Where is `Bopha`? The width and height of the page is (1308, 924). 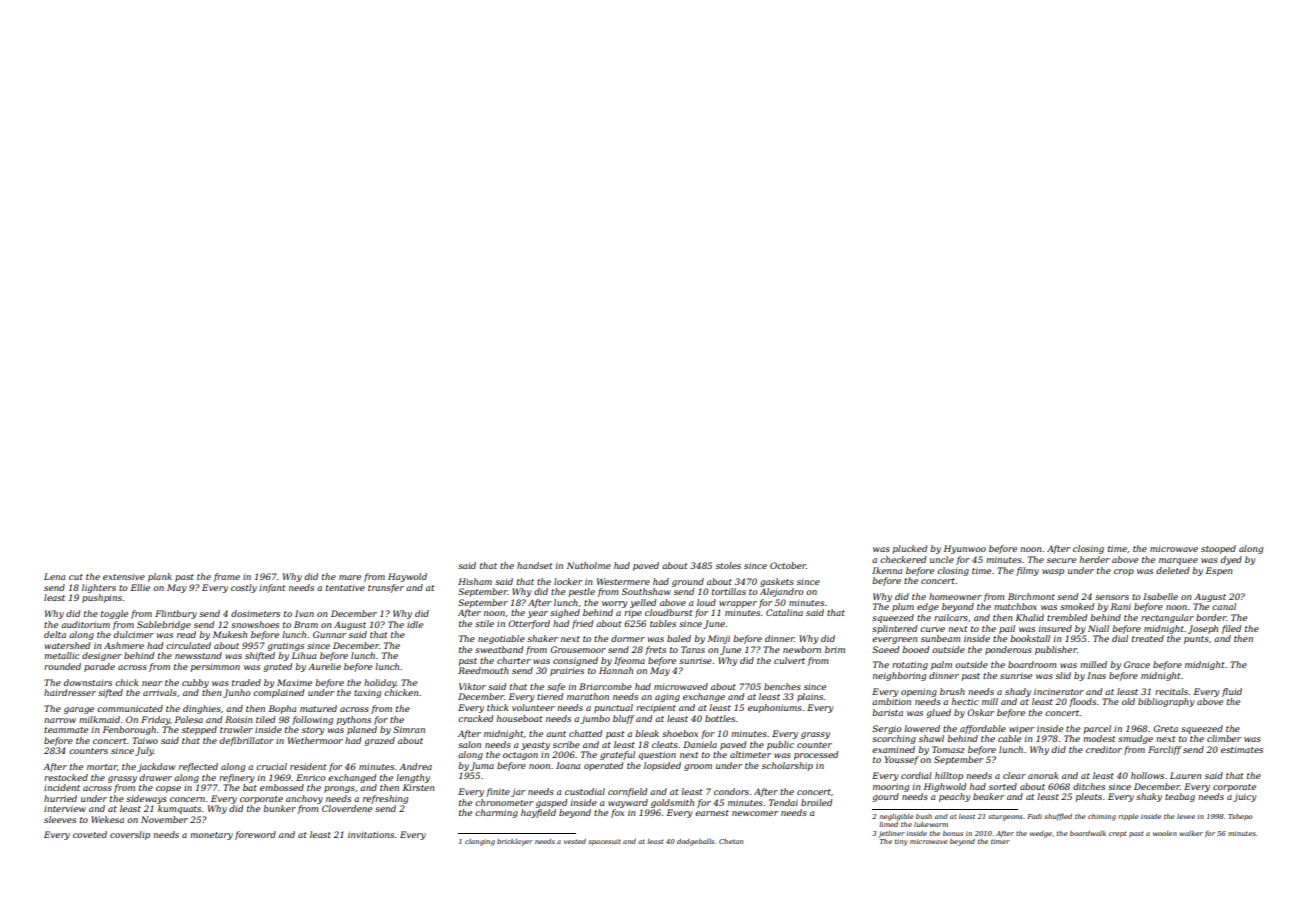
Bopha is located at coordinates (282, 709).
